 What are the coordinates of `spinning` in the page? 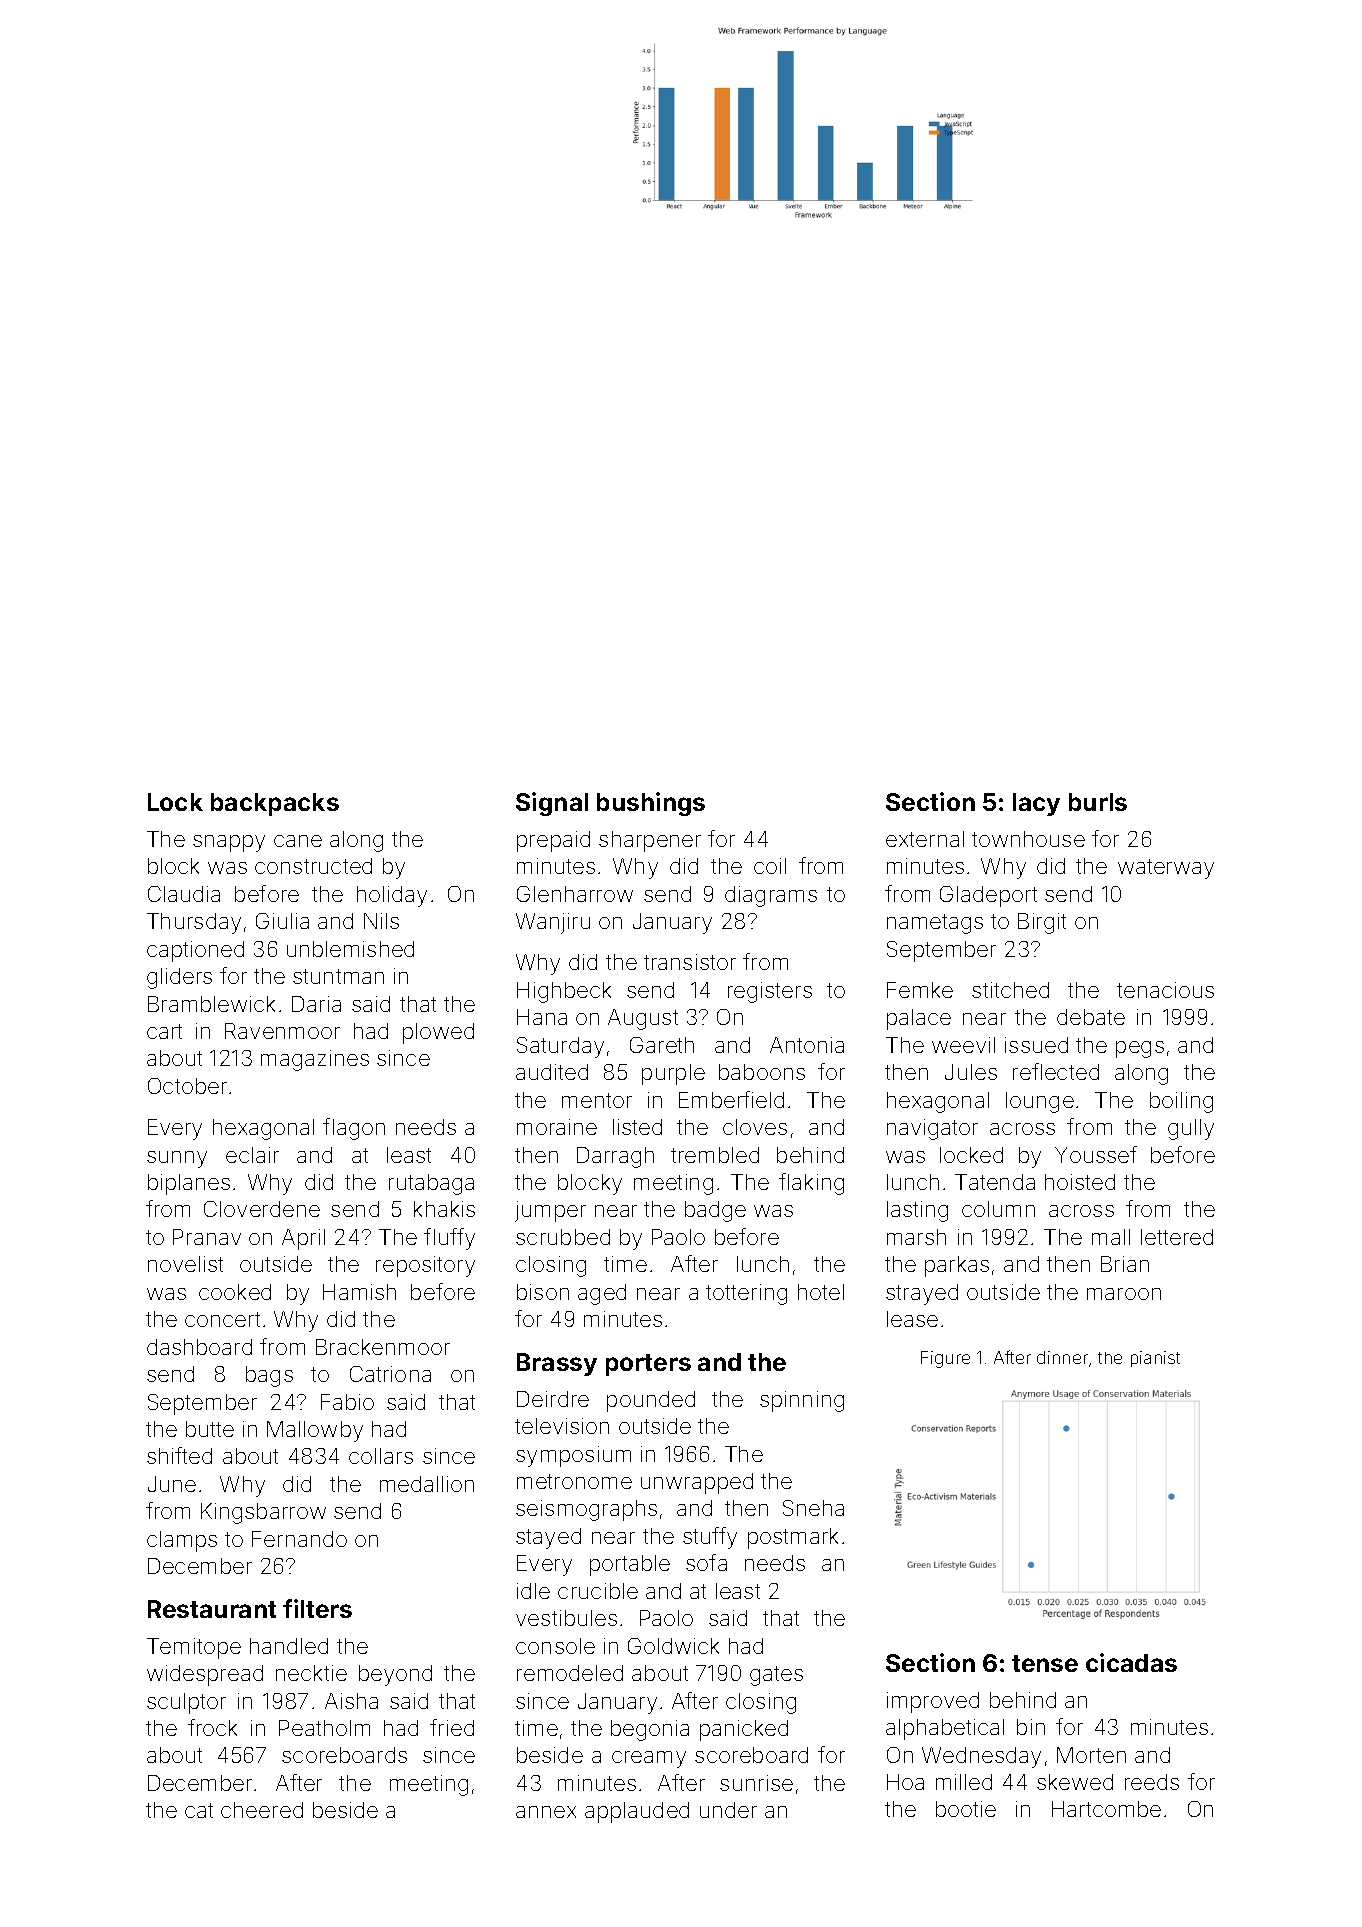 It's located at (802, 1401).
